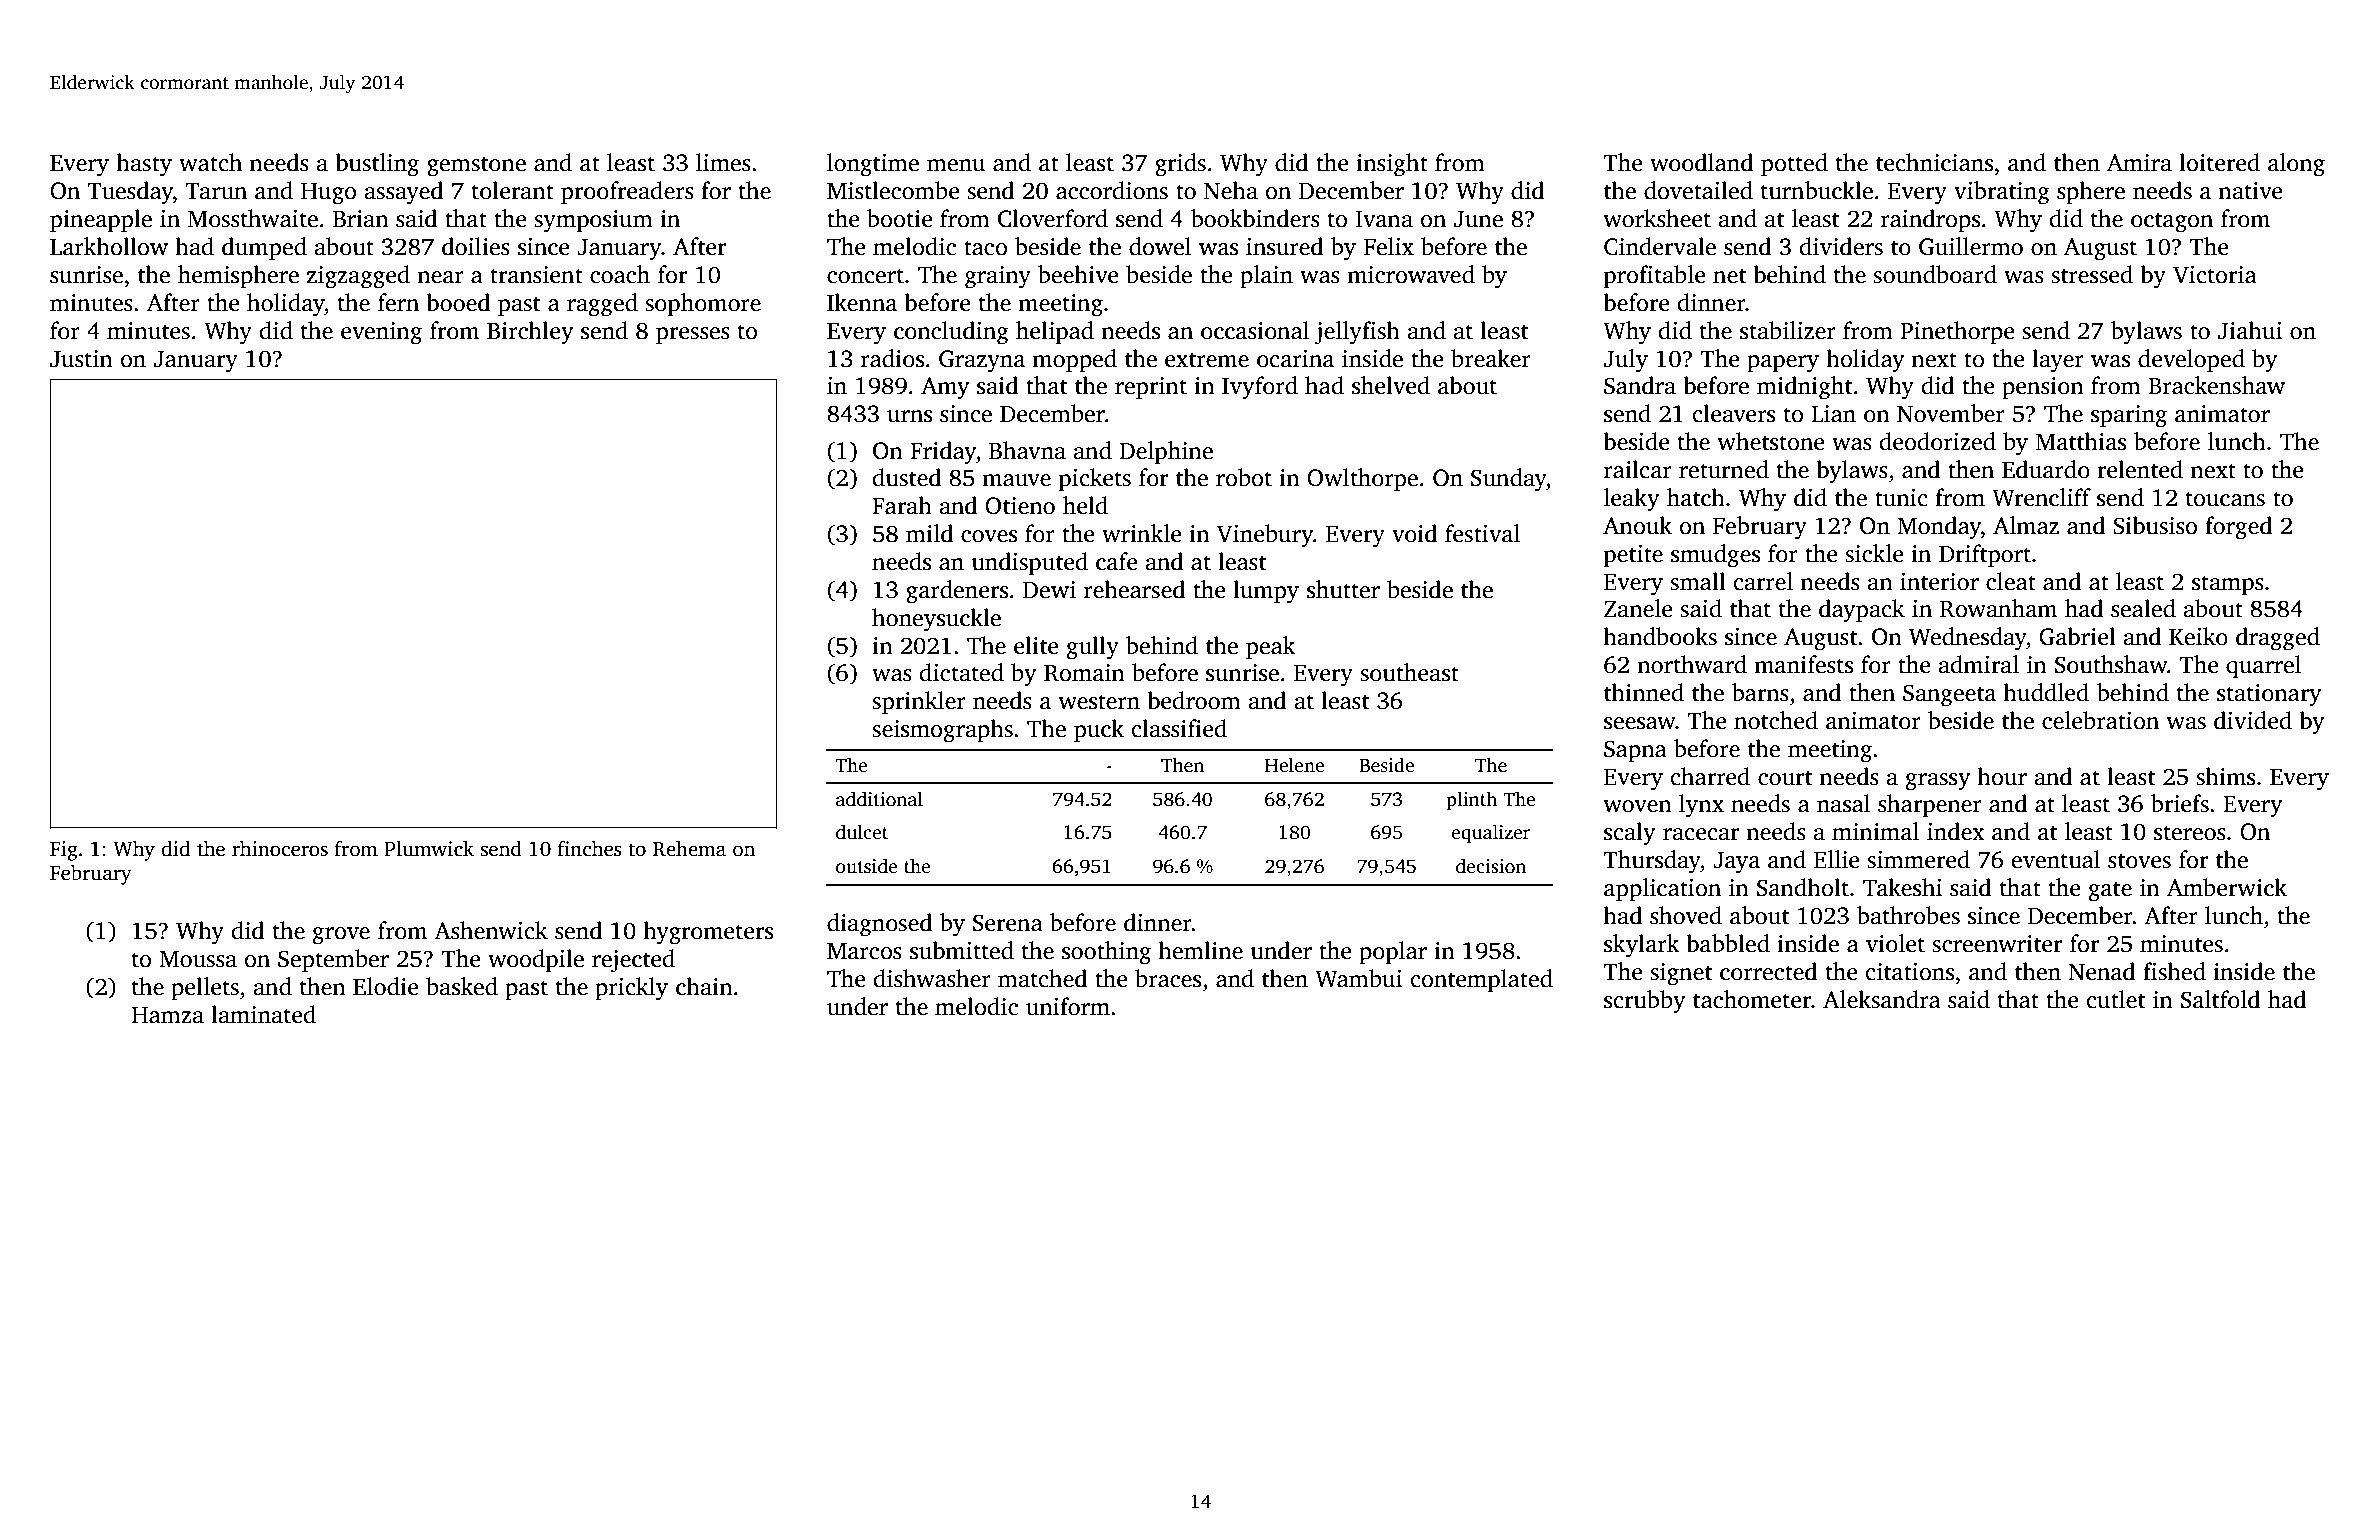 This document has width=2380, height=1540. I want to click on insured, so click(1284, 246).
